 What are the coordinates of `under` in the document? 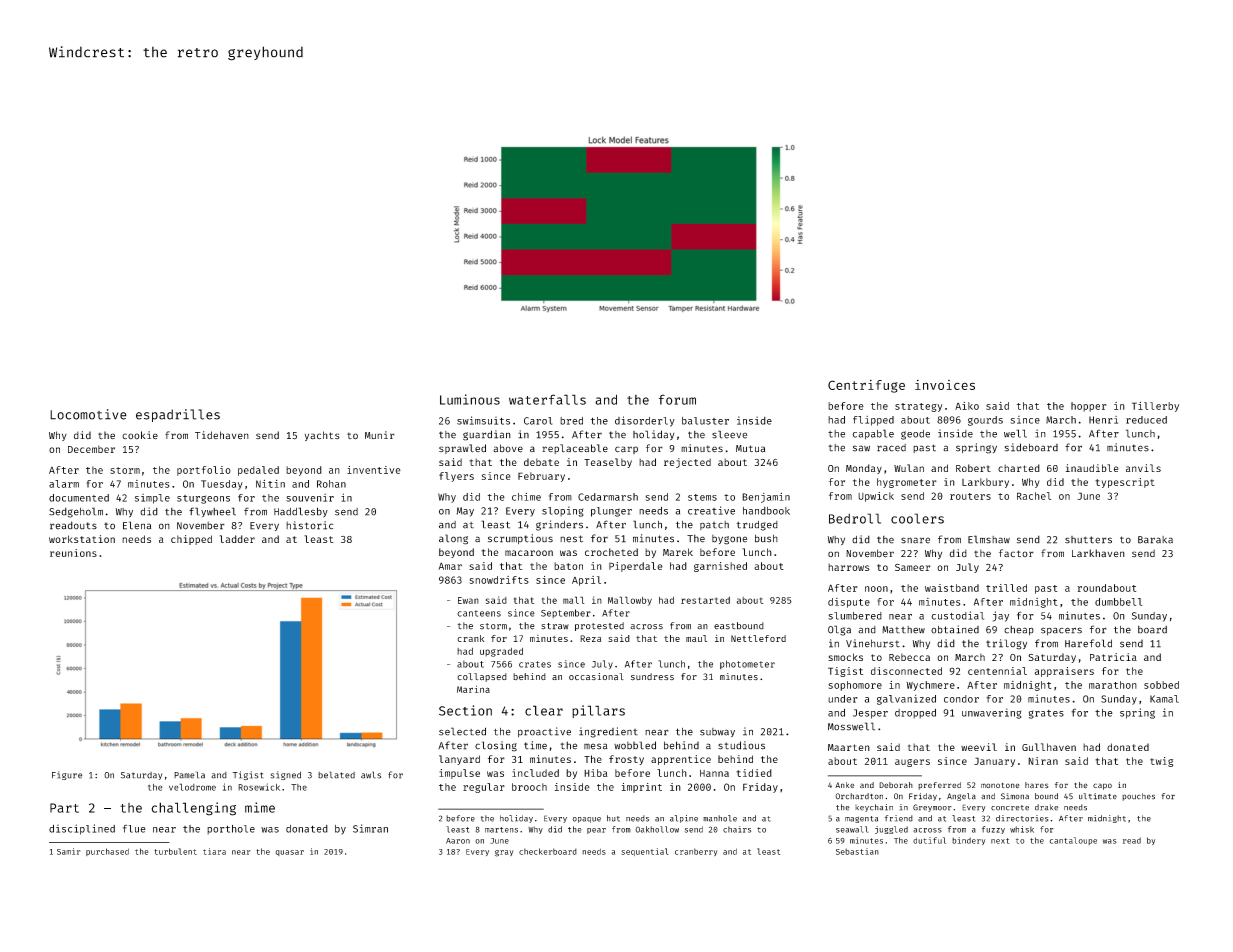 It's located at (843, 699).
